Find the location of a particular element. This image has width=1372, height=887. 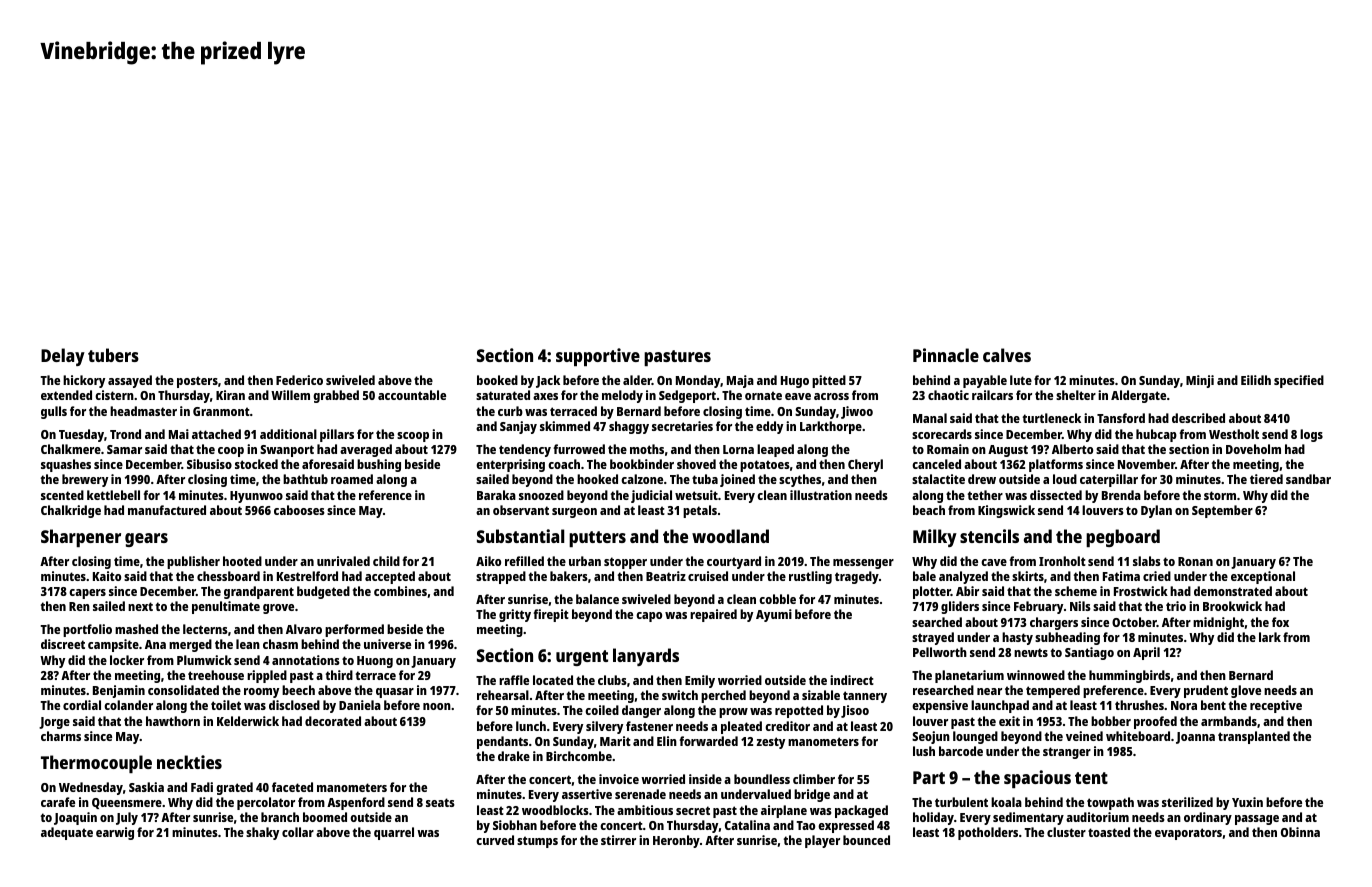

tubers is located at coordinates (113, 355).
